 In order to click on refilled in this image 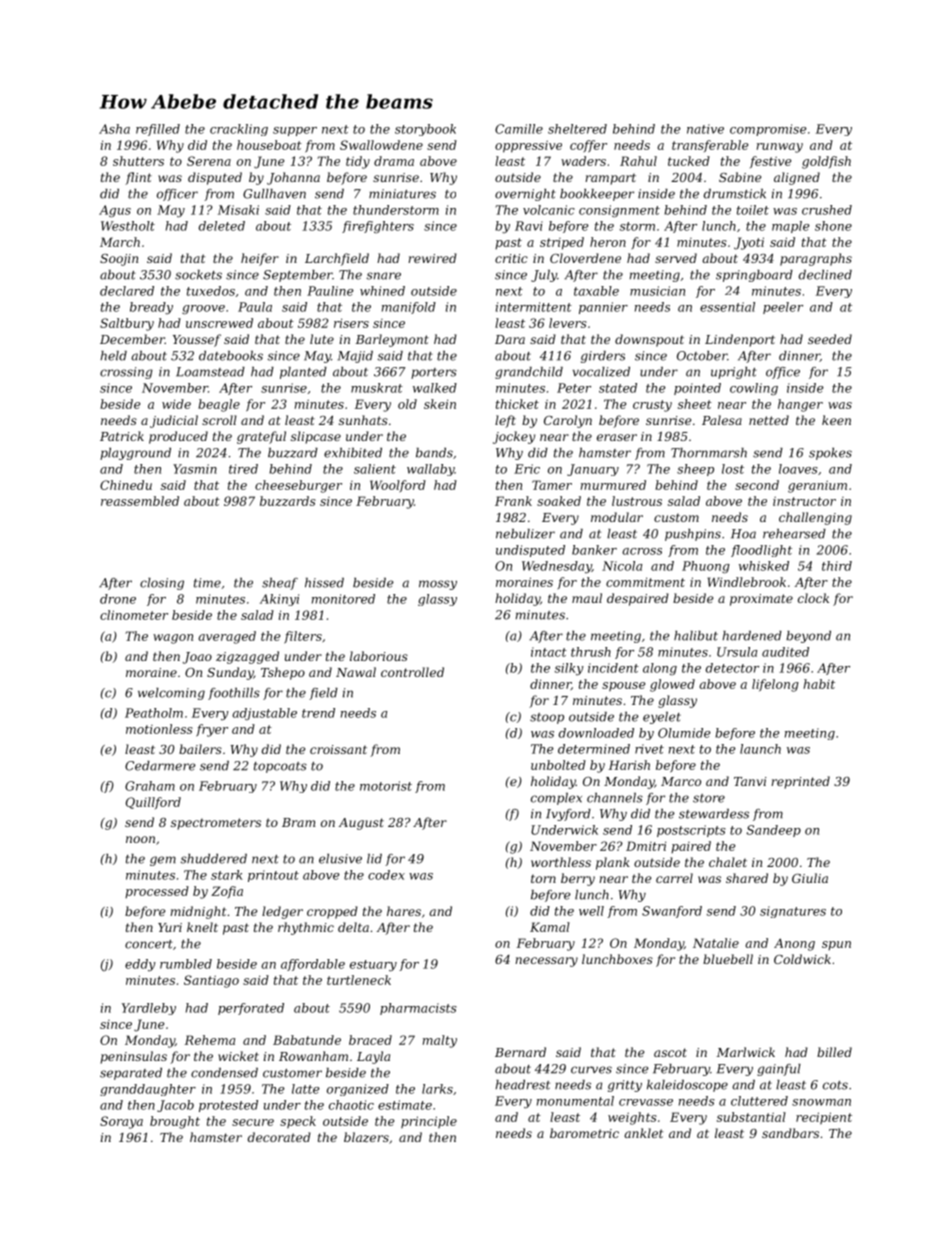, I will do `click(158, 130)`.
